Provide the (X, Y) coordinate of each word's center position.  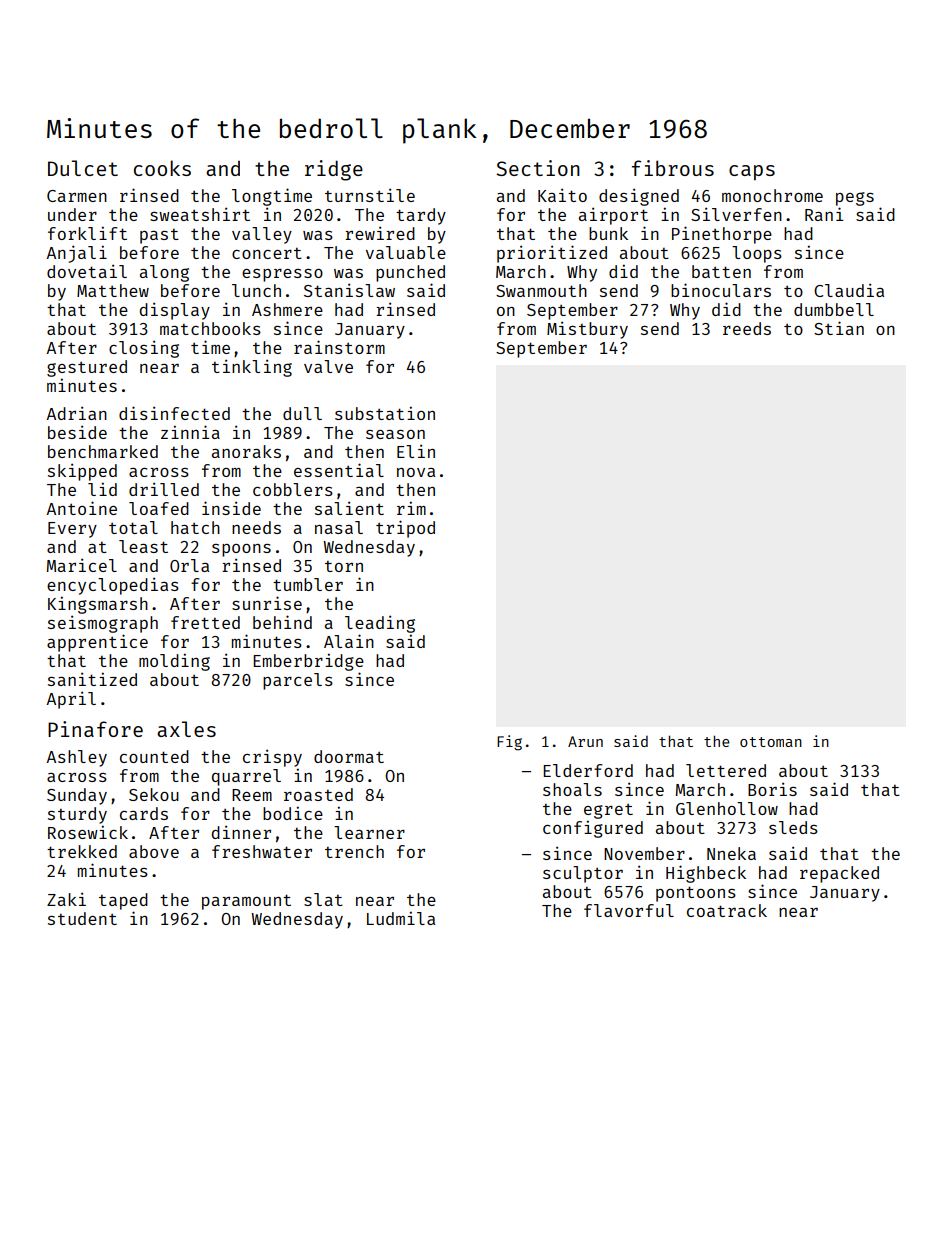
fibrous (673, 168)
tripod (405, 529)
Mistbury (587, 330)
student (82, 918)
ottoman (771, 742)
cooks (162, 168)
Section (538, 168)
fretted (205, 622)
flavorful (629, 910)
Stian (839, 328)
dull (302, 413)
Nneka (731, 853)
